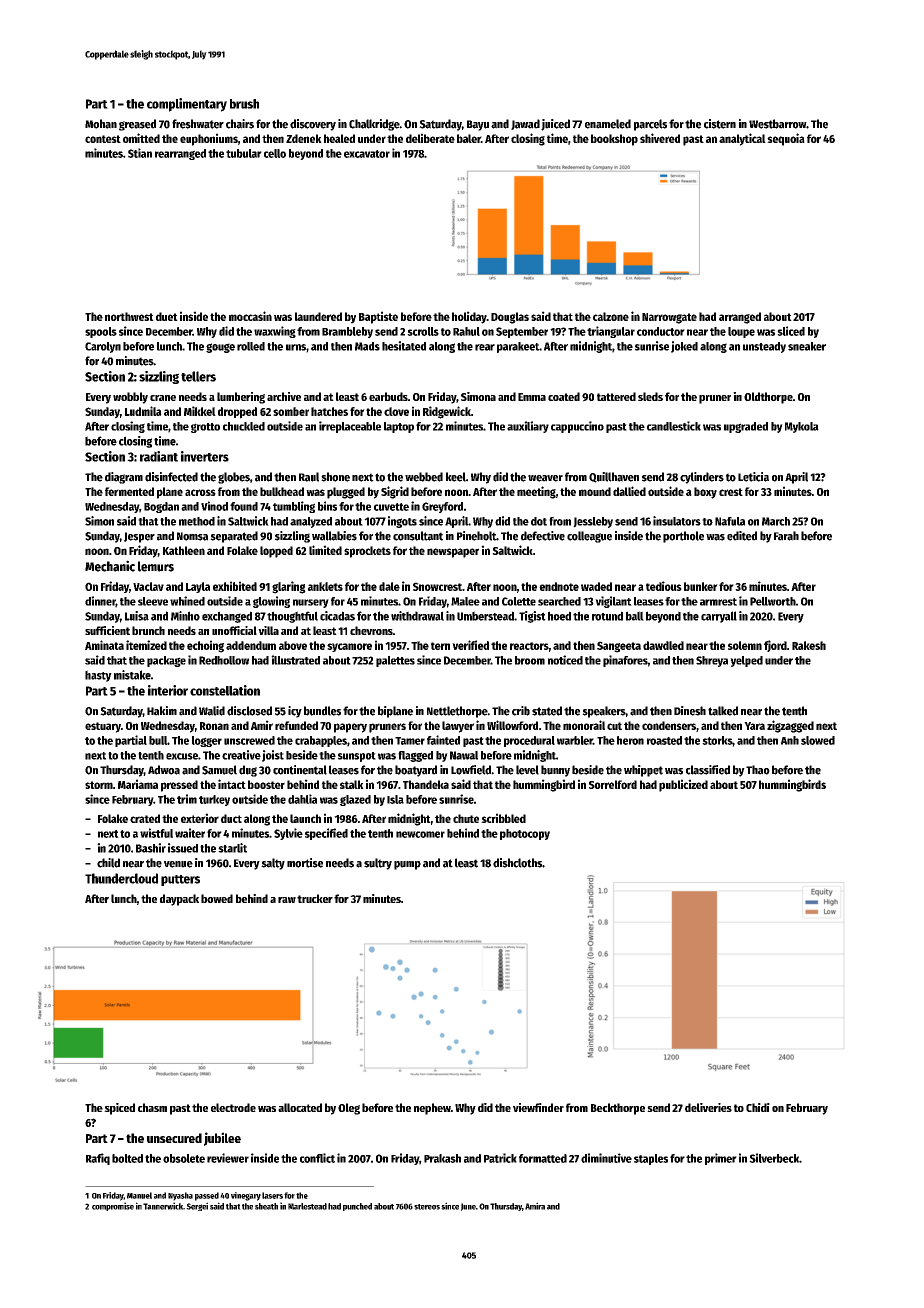 The image size is (924, 1308). What do you see at coordinates (180, 880) in the document?
I see `putters` at bounding box center [180, 880].
